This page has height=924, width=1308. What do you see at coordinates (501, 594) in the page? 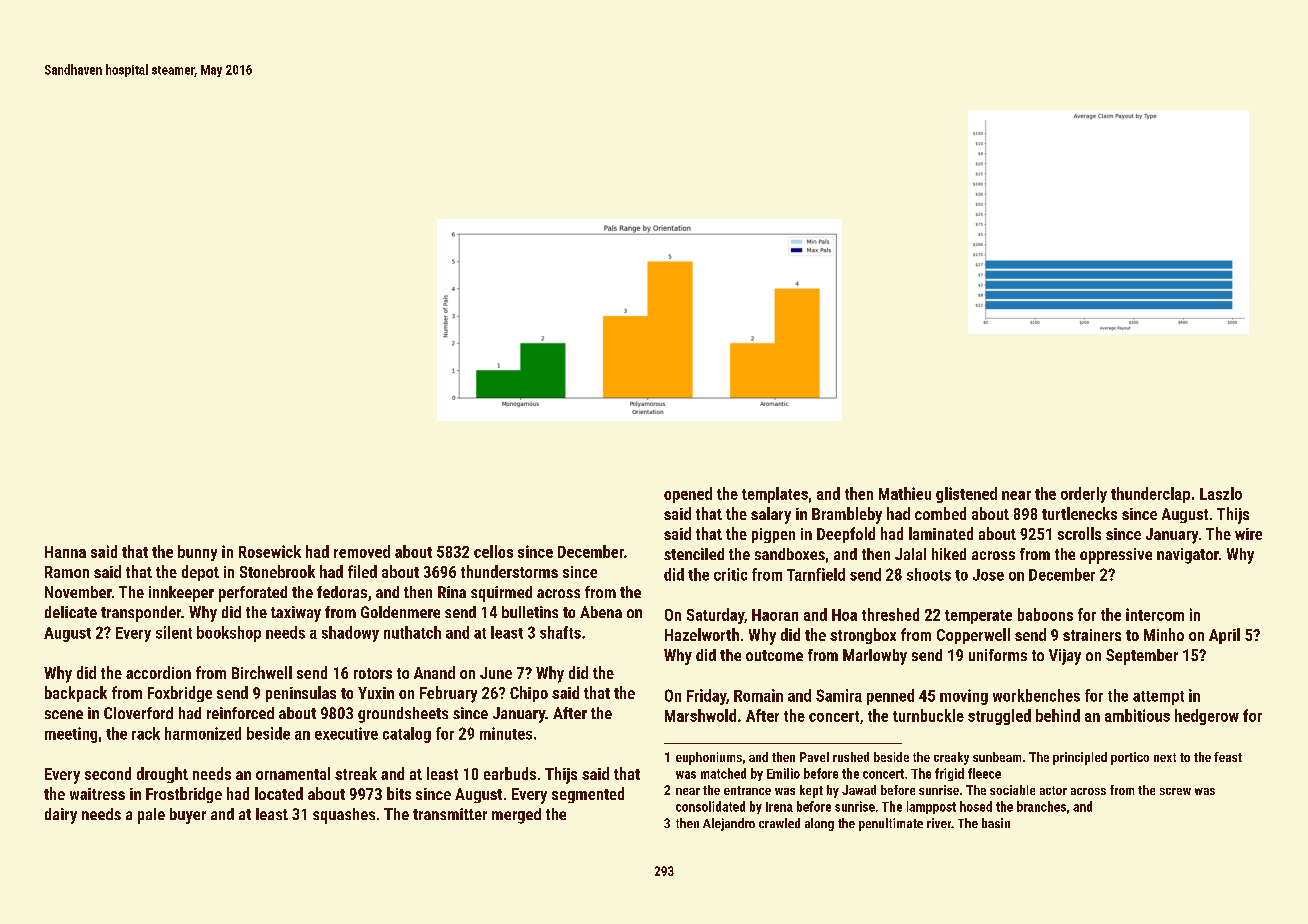
I see `squirmed` at bounding box center [501, 594].
